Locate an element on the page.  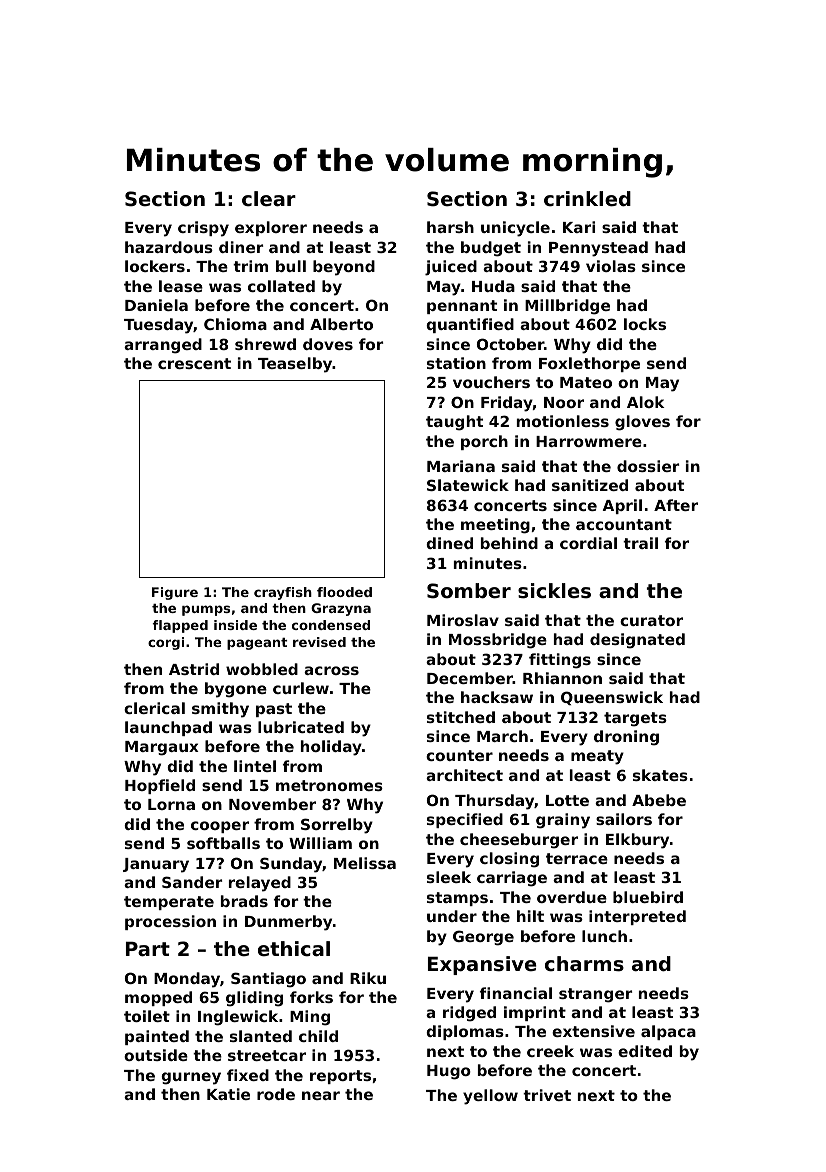
meeting is located at coordinates (495, 526).
